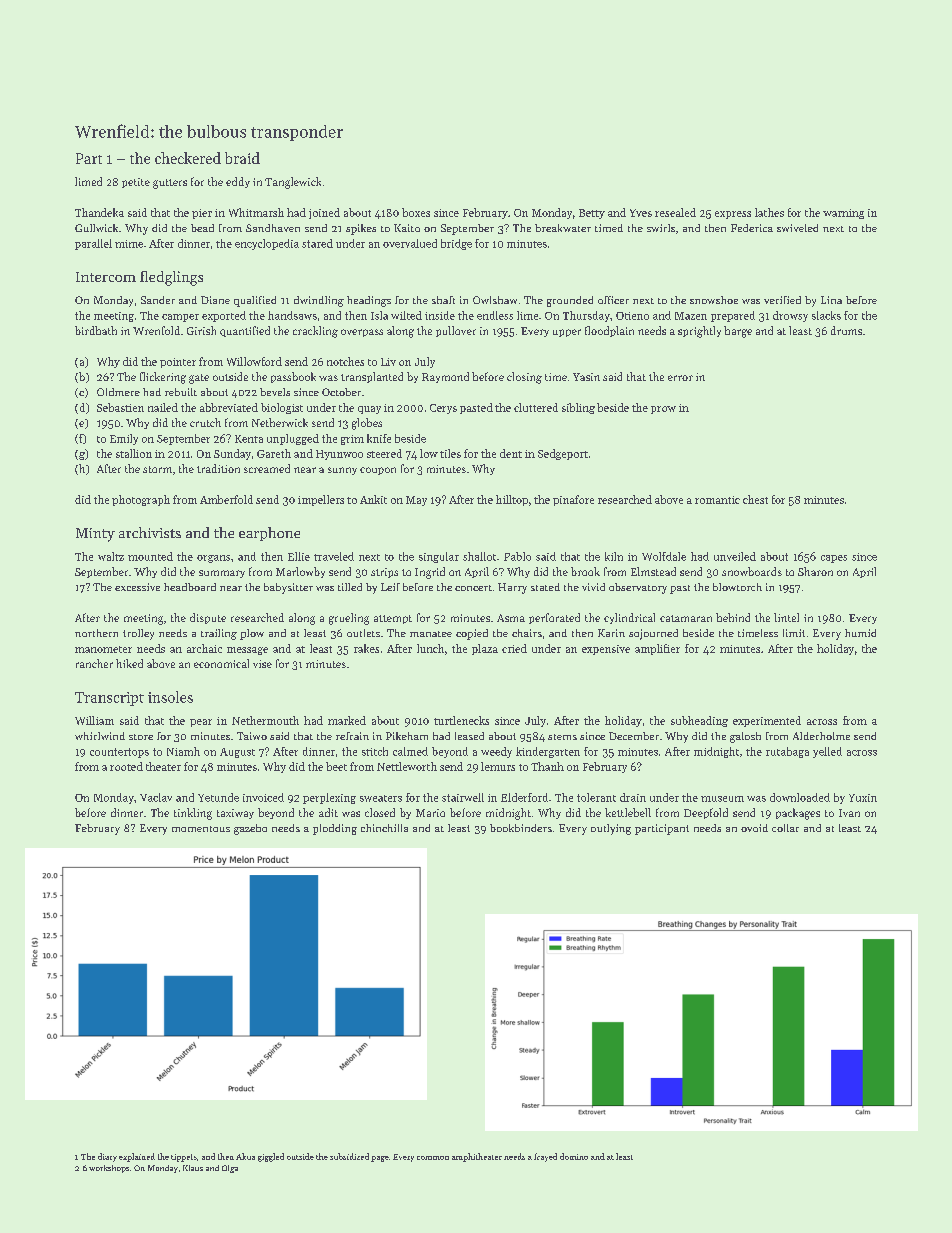  What do you see at coordinates (485, 649) in the document?
I see `plaza` at bounding box center [485, 649].
